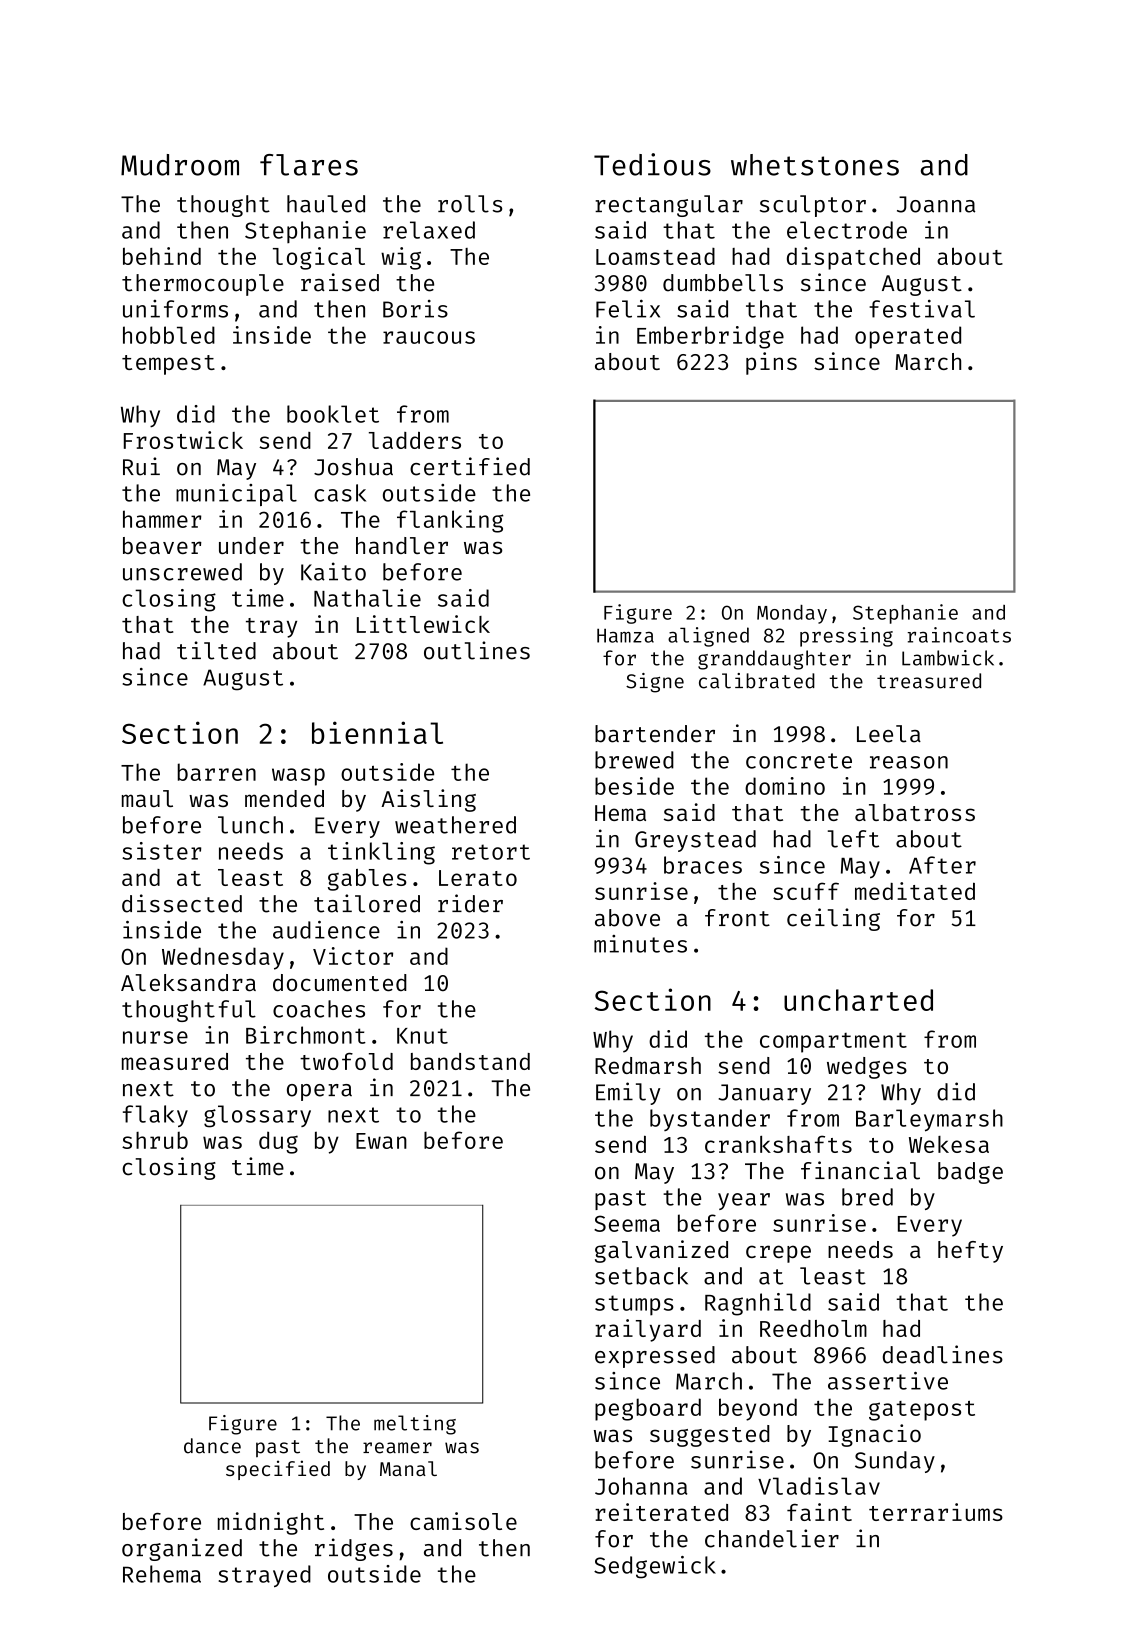 The image size is (1136, 1646). Describe the element at coordinates (278, 1142) in the page. I see `dug` at that location.
